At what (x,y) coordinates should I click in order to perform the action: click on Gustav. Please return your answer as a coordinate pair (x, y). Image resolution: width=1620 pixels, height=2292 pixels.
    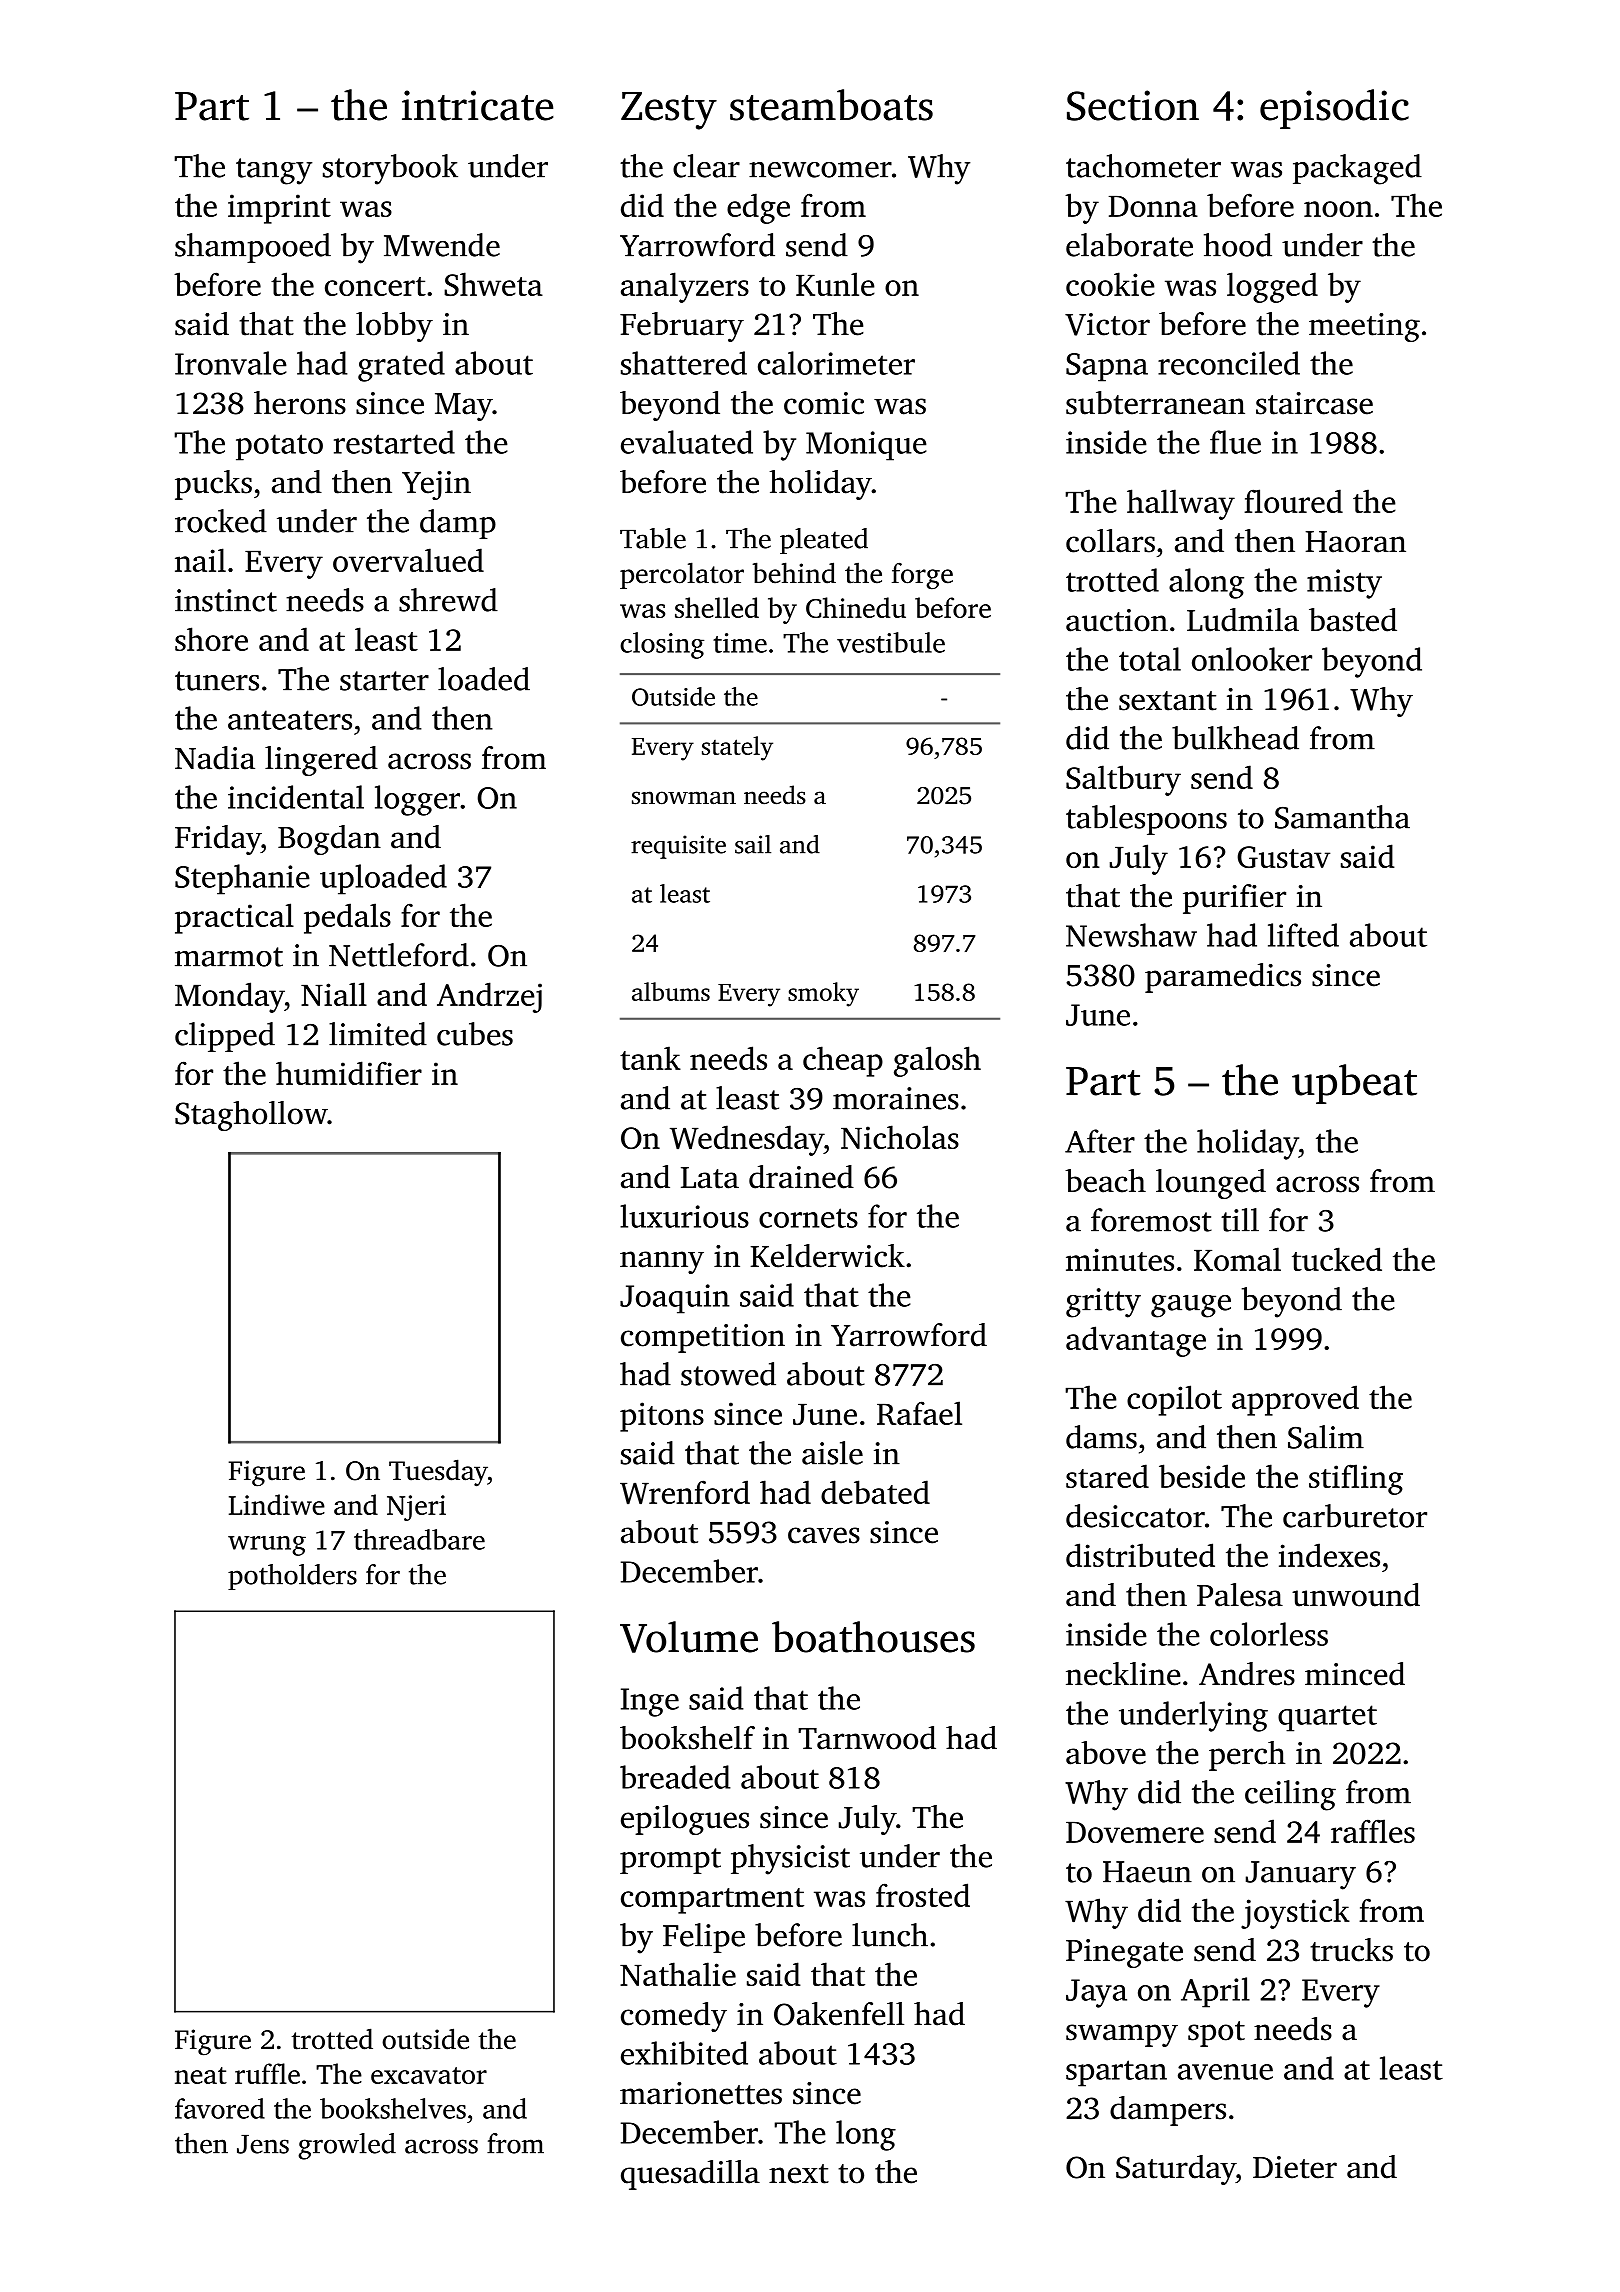
    Looking at the image, I should click on (1283, 857).
